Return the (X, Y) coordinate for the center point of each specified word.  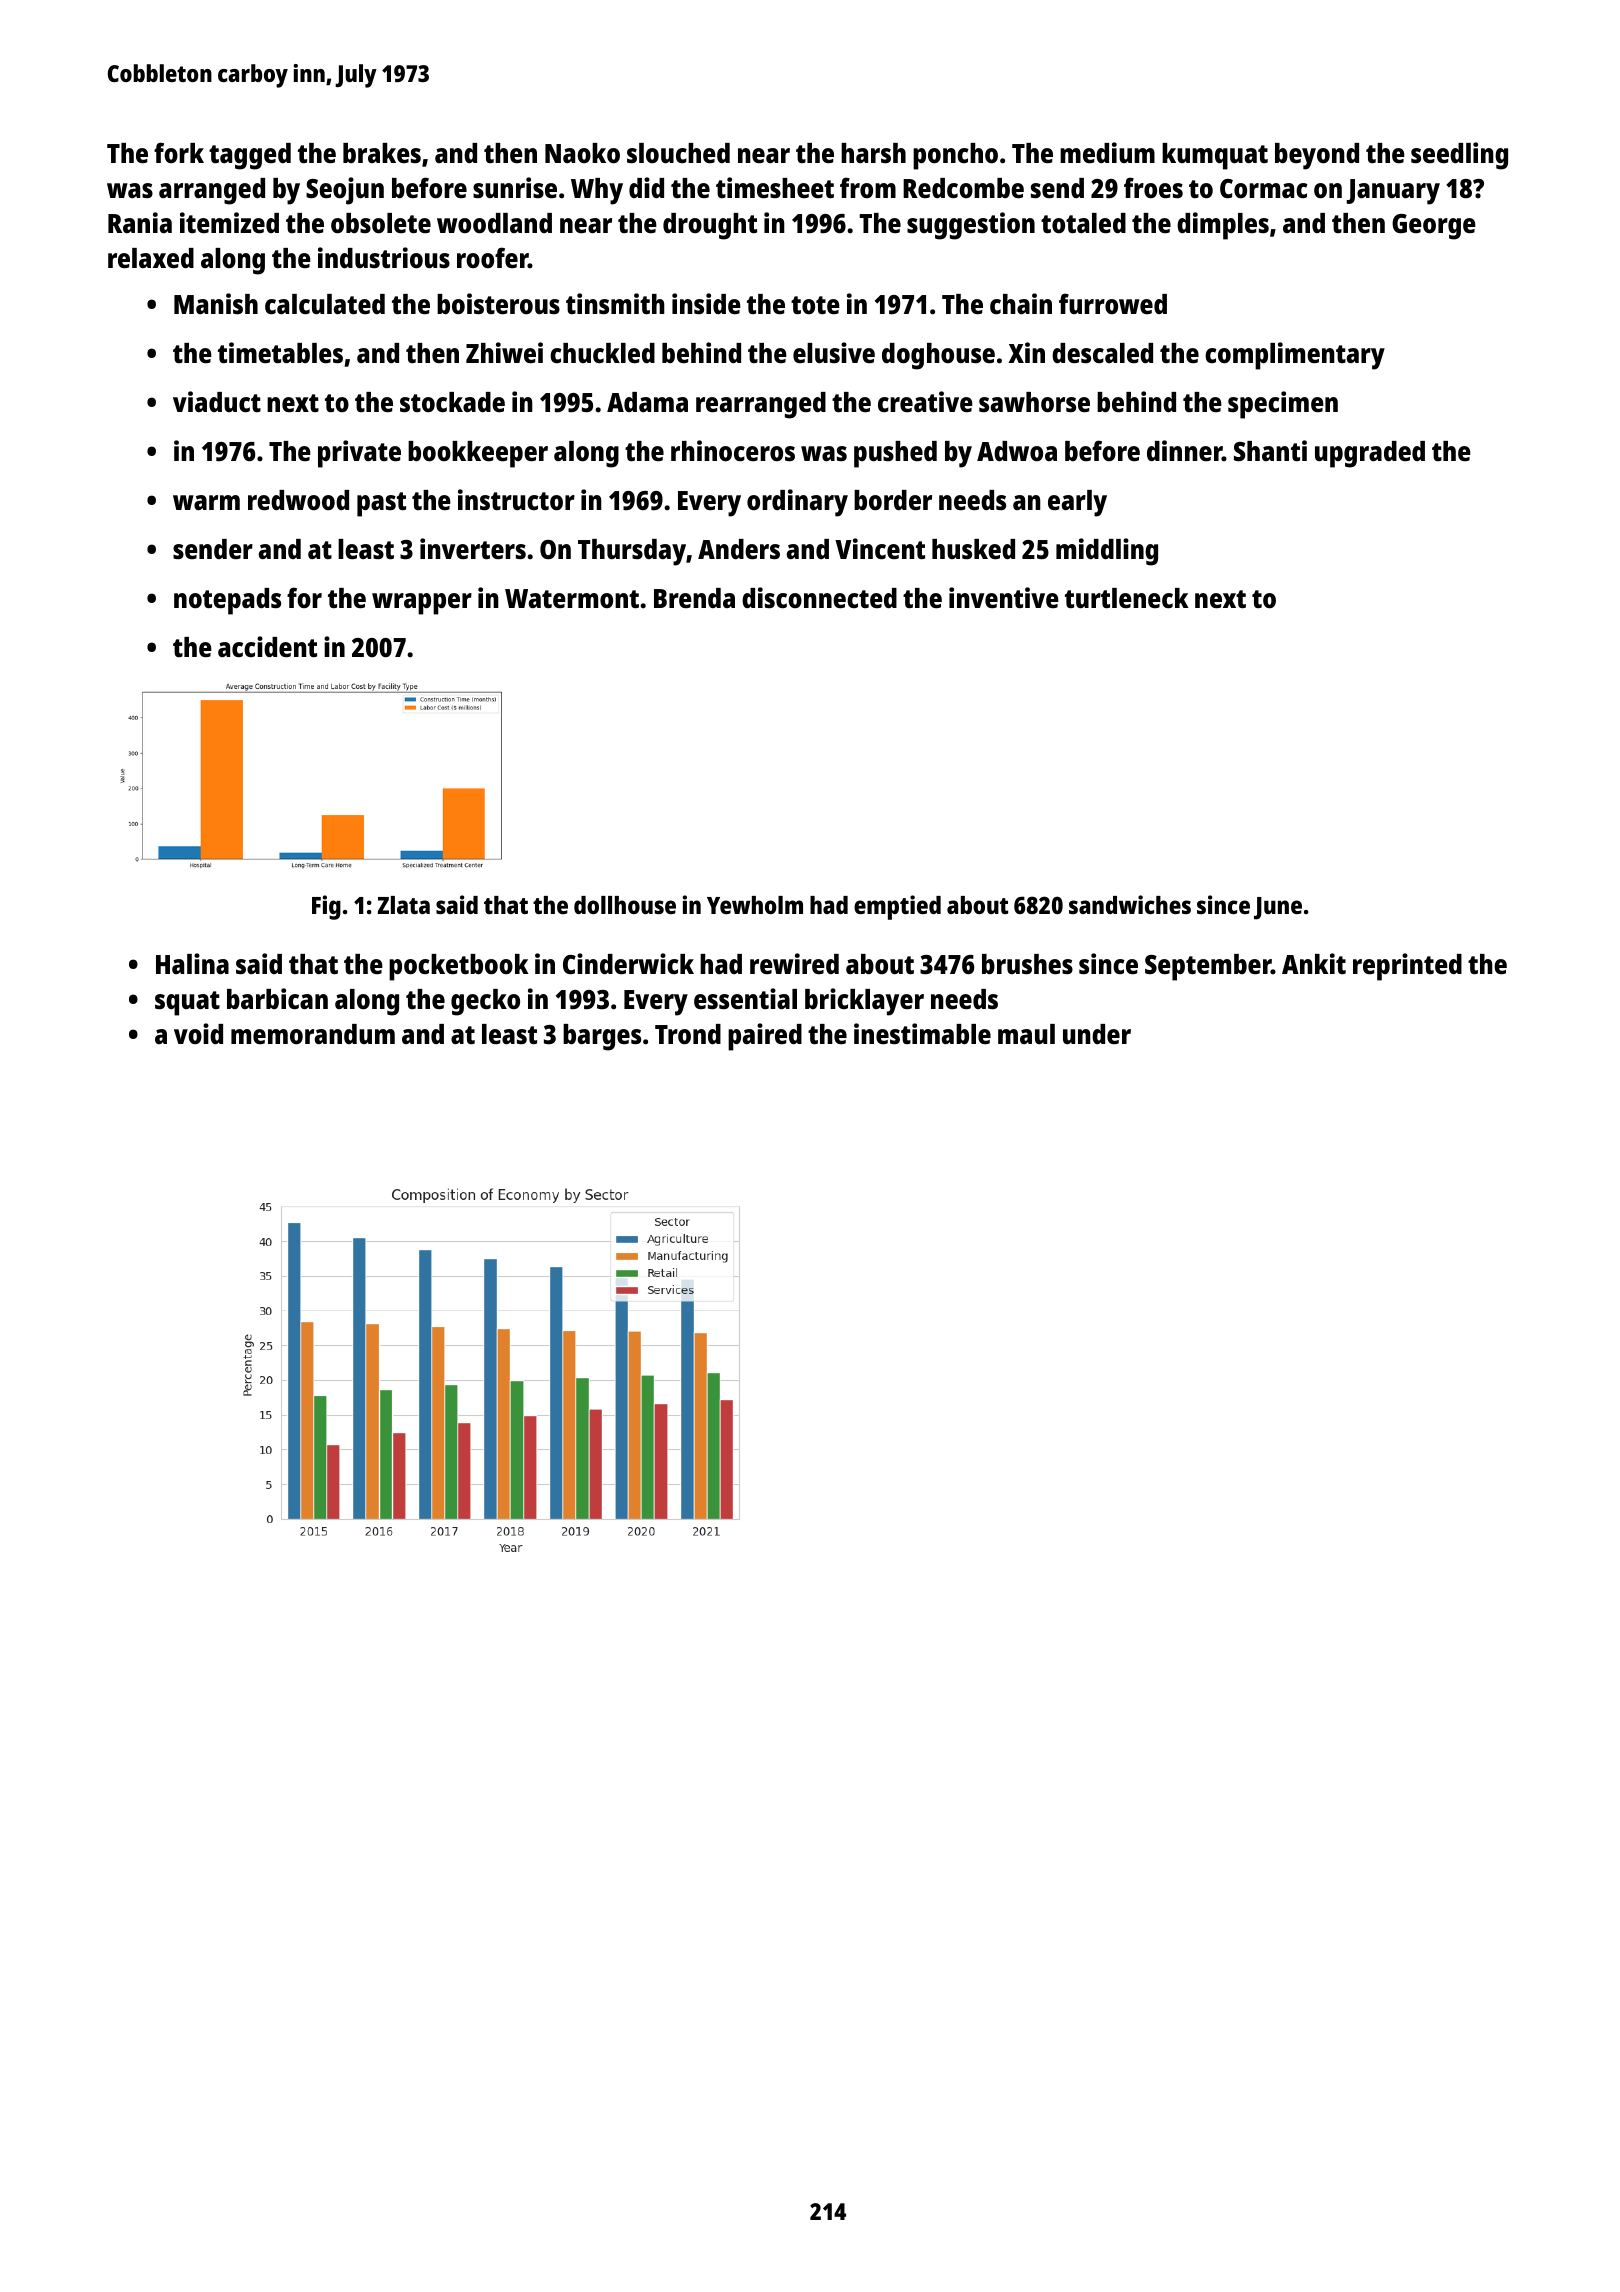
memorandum (313, 1034)
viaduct (217, 401)
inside (706, 303)
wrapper (422, 604)
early (1077, 503)
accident (267, 646)
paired (765, 1037)
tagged (250, 156)
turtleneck (1126, 598)
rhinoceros (733, 451)
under (1097, 1034)
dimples (1223, 226)
